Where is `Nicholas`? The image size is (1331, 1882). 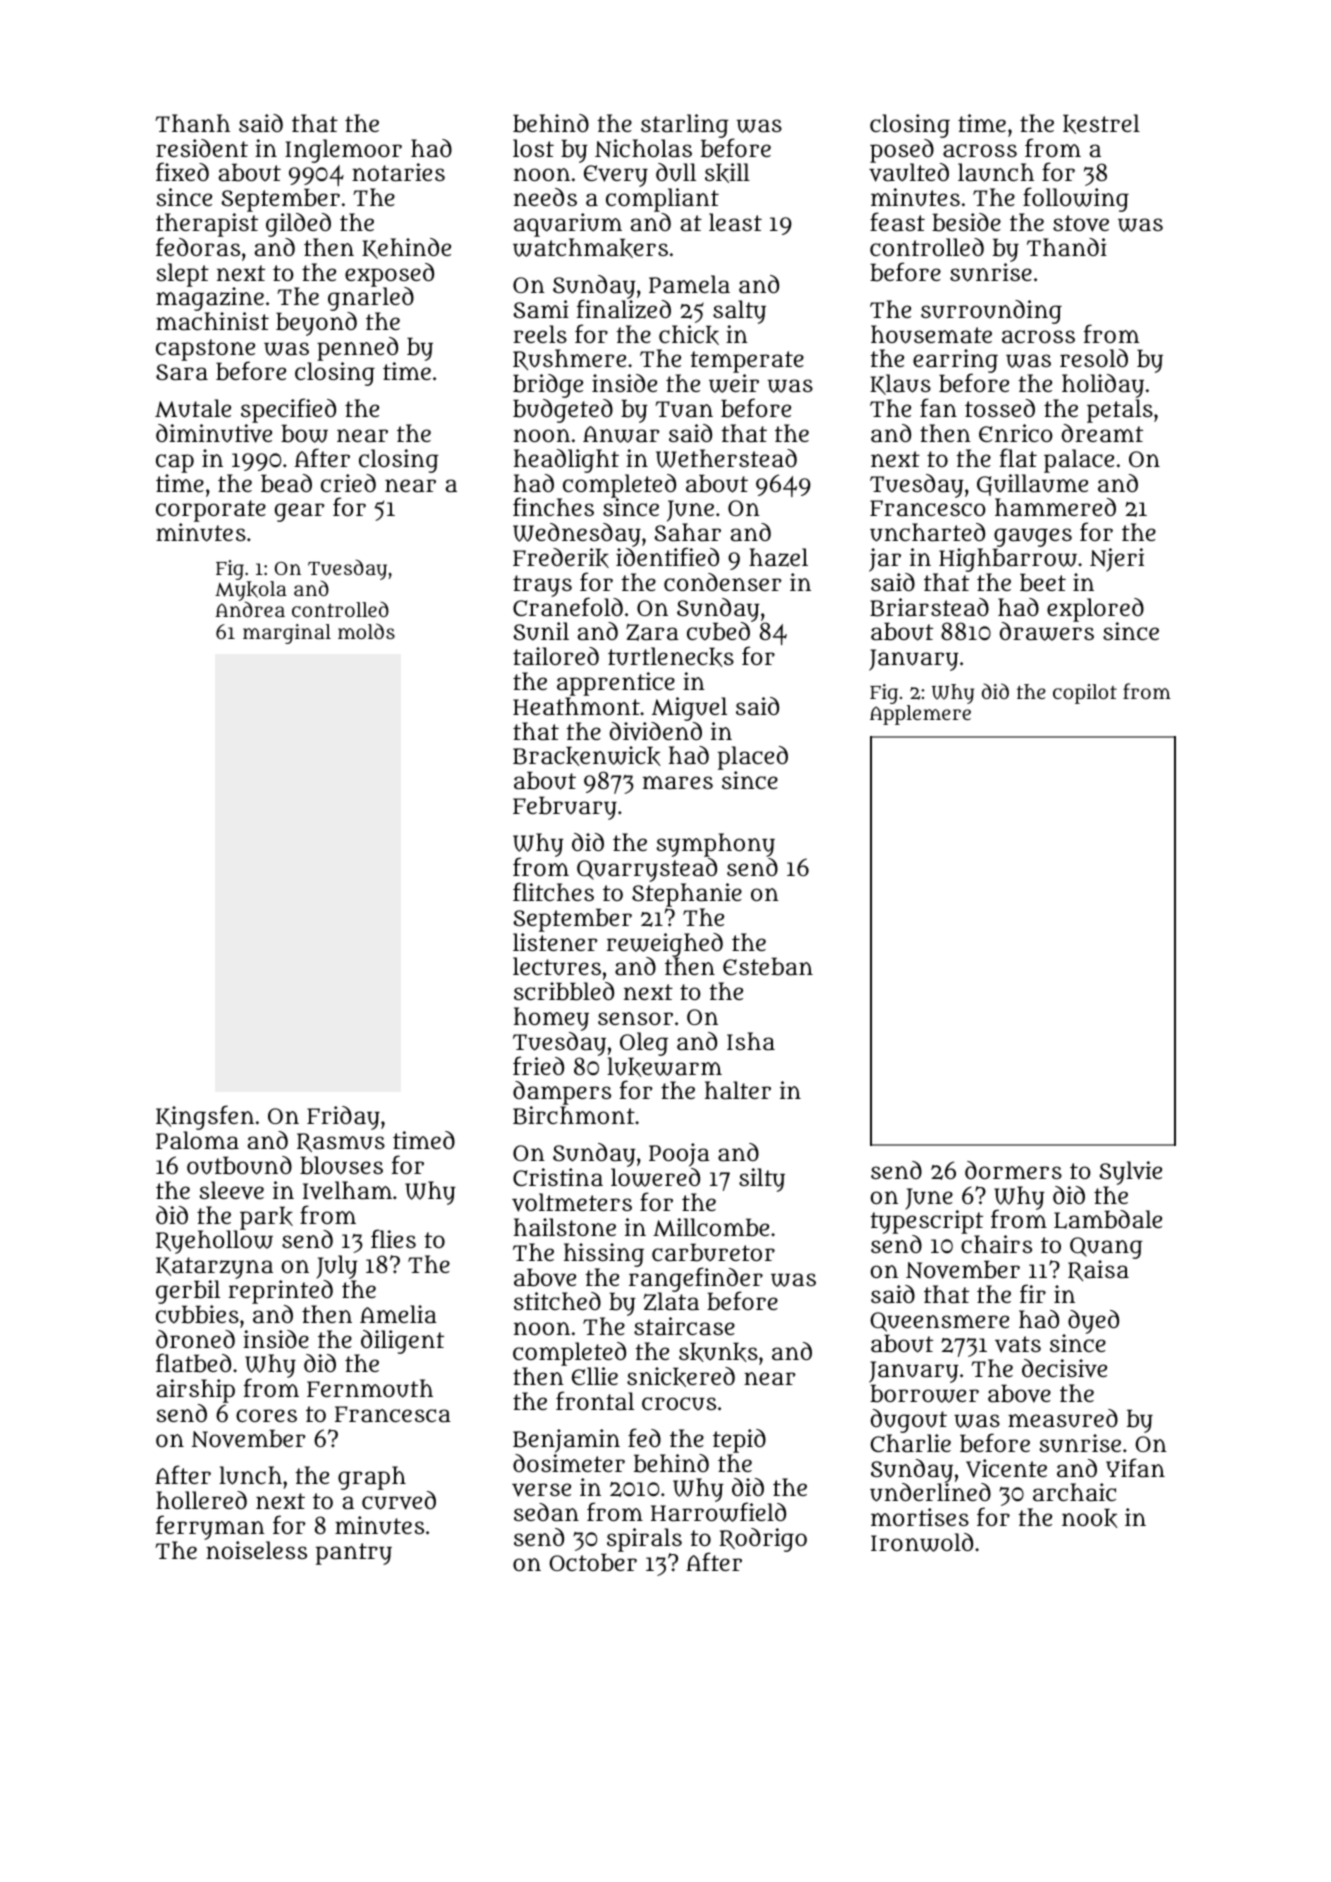 Nicholas is located at coordinates (643, 148).
